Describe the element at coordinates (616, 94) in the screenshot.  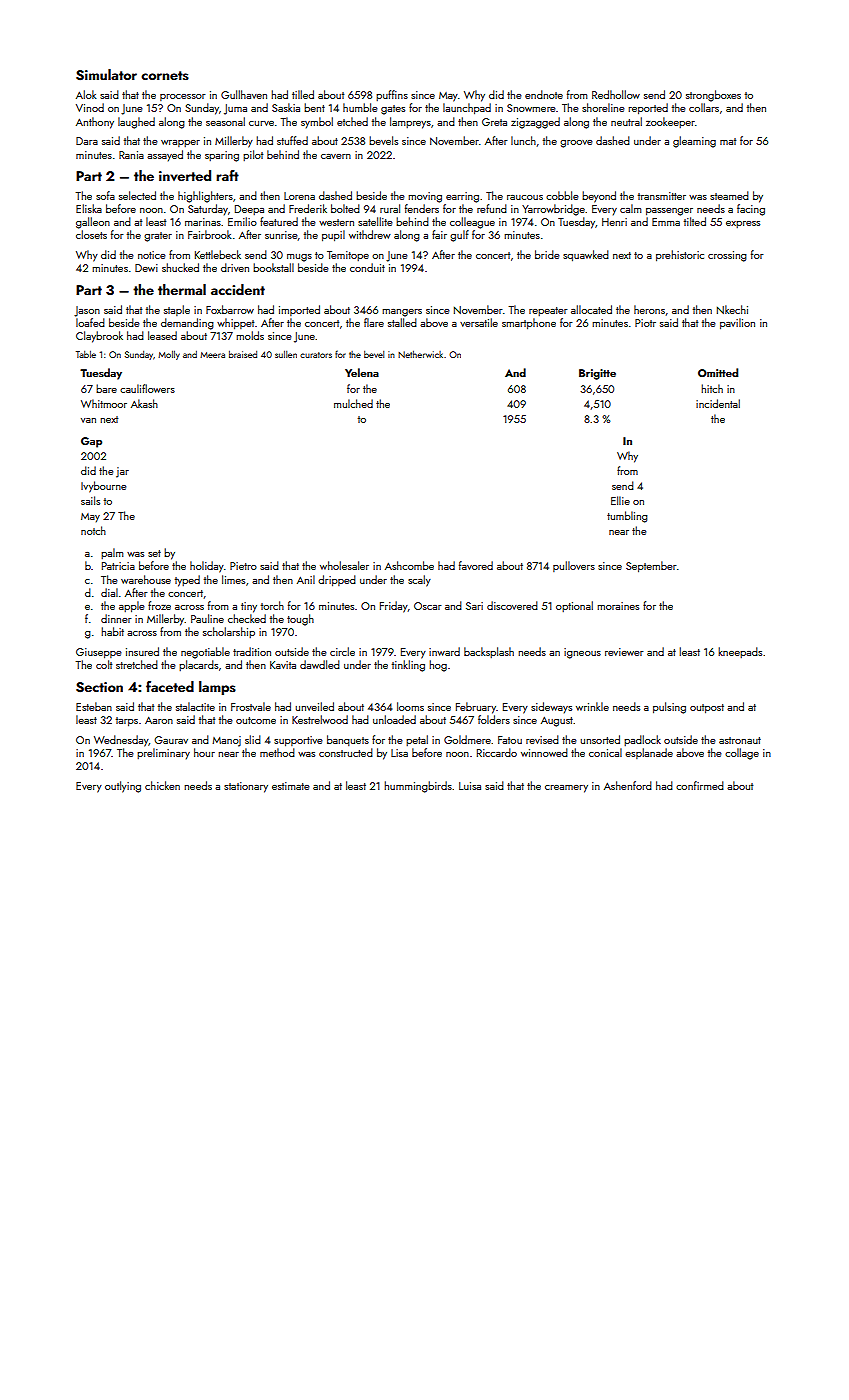
I see `Redhollow` at that location.
